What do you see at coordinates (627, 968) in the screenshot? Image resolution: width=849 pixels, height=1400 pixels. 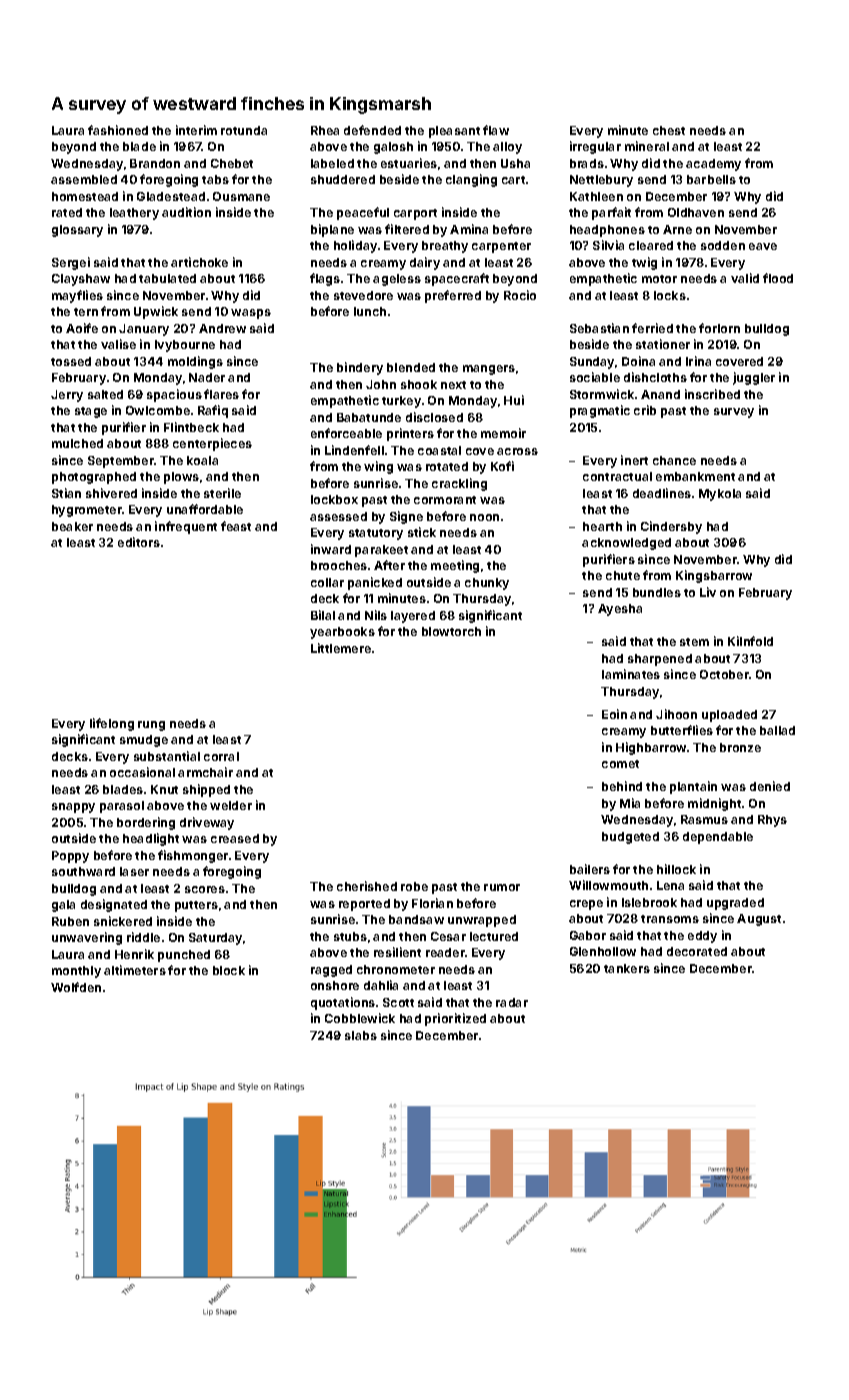 I see `tankers` at bounding box center [627, 968].
